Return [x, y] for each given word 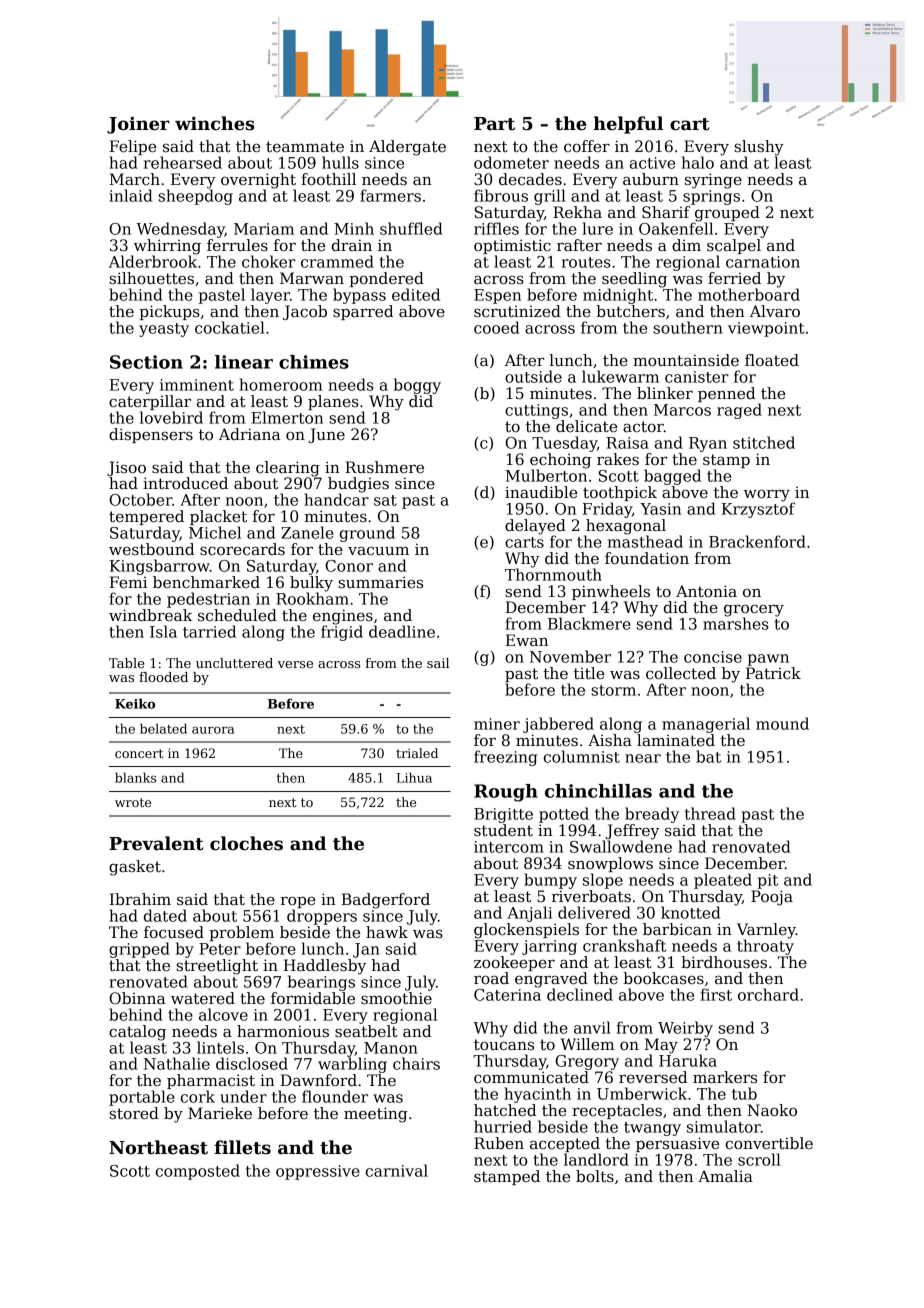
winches [214, 123]
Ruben [499, 1143]
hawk [387, 932]
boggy [417, 386]
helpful [628, 125]
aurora [213, 730]
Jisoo [126, 468]
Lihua [414, 777]
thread [710, 813]
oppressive [318, 1172]
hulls [340, 162]
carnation [763, 262]
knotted [691, 912]
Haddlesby [325, 967]
